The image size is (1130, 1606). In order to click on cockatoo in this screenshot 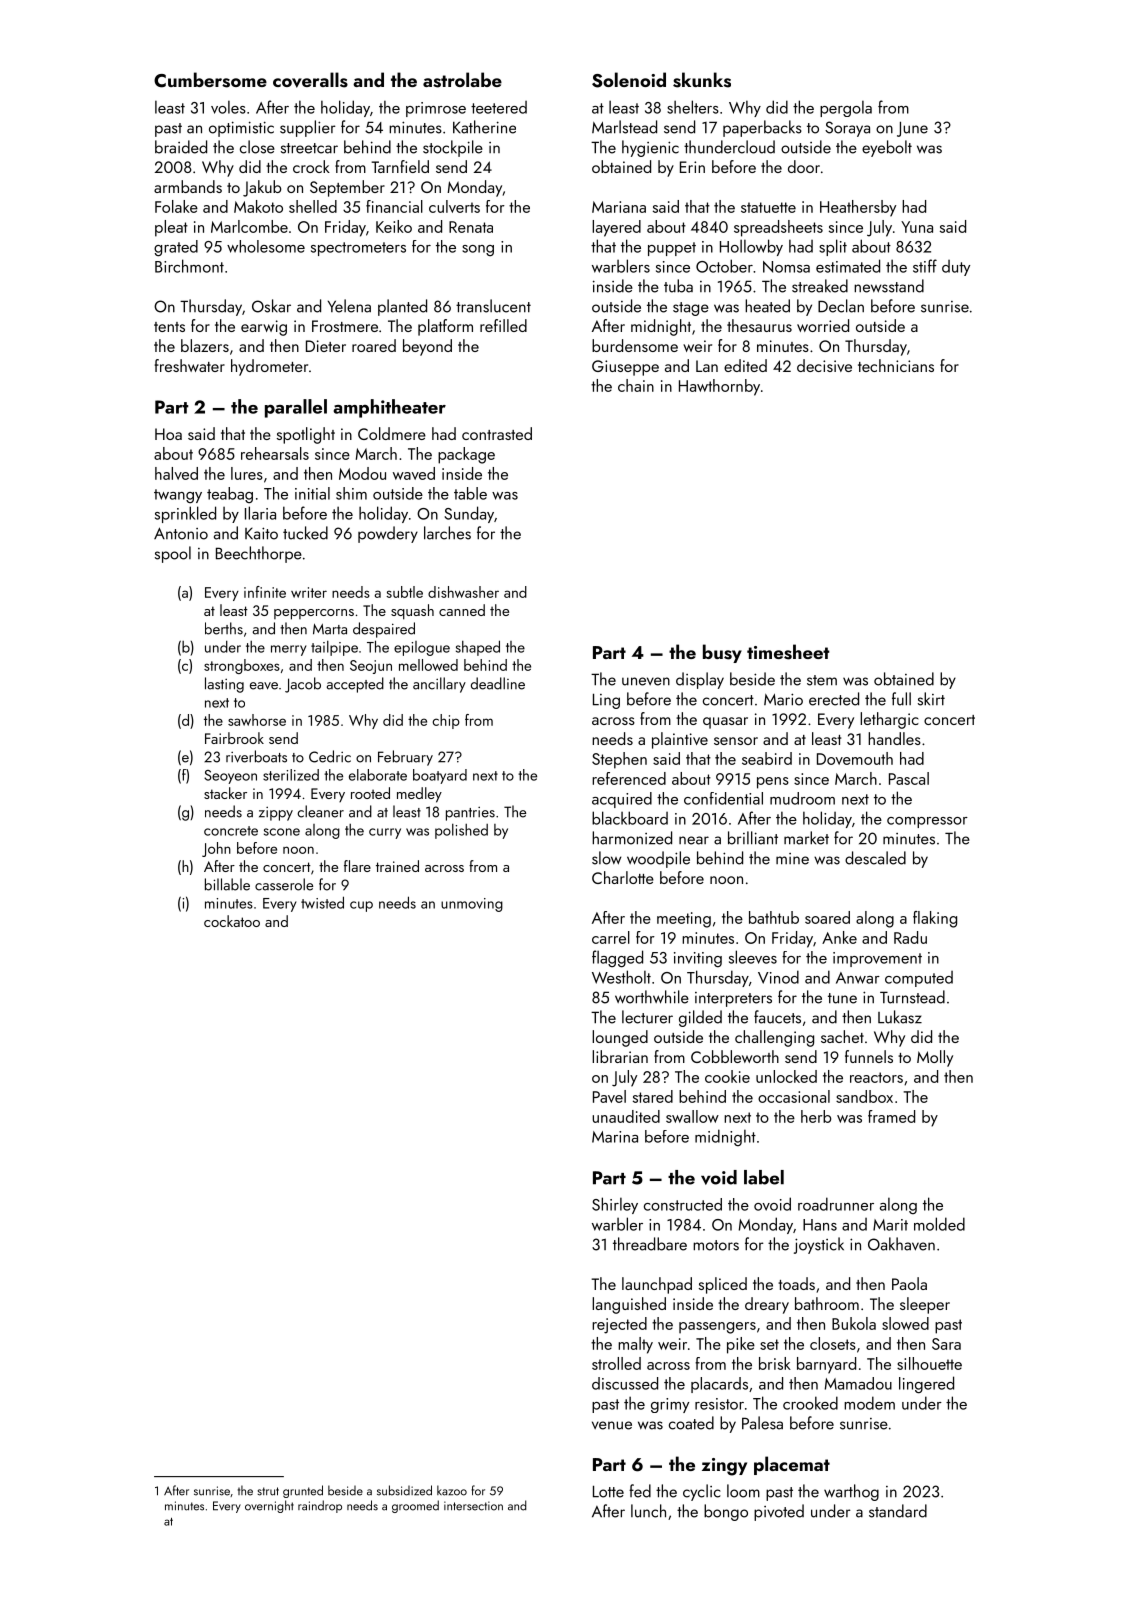, I will do `click(232, 921)`.
